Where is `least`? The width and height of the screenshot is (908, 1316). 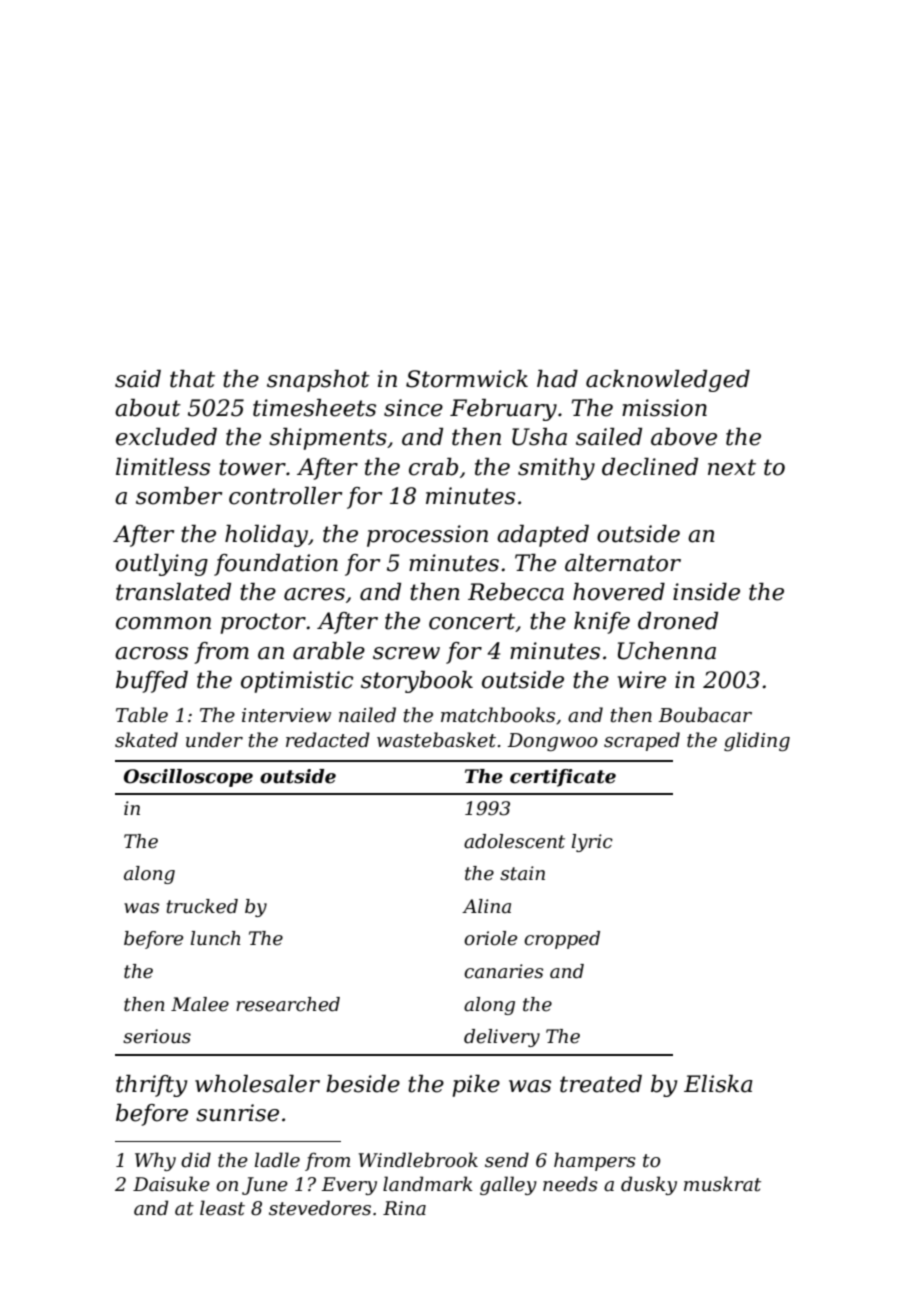
least is located at coordinates (222, 1208).
